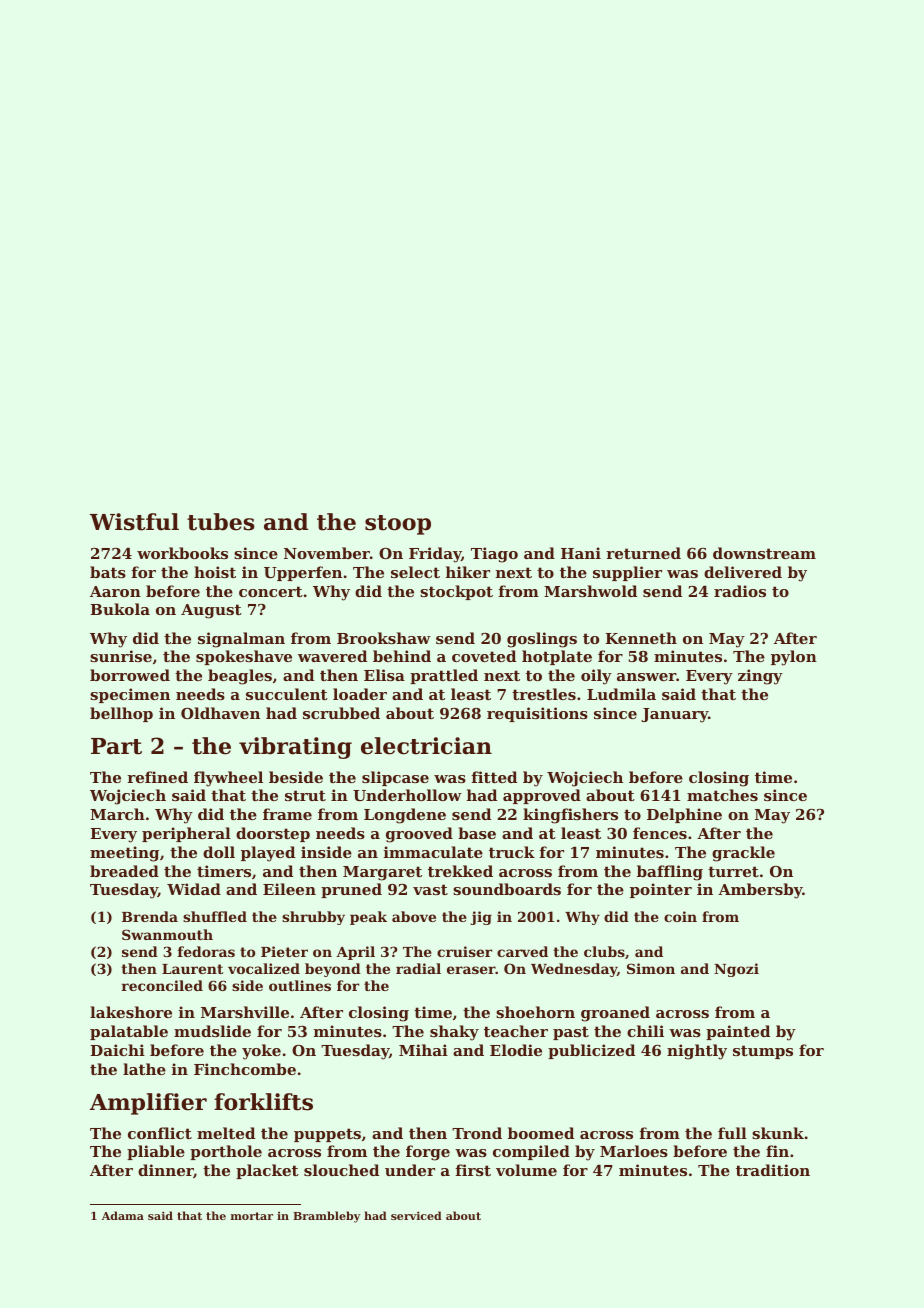 This screenshot has height=1308, width=924. I want to click on grackle, so click(743, 854).
